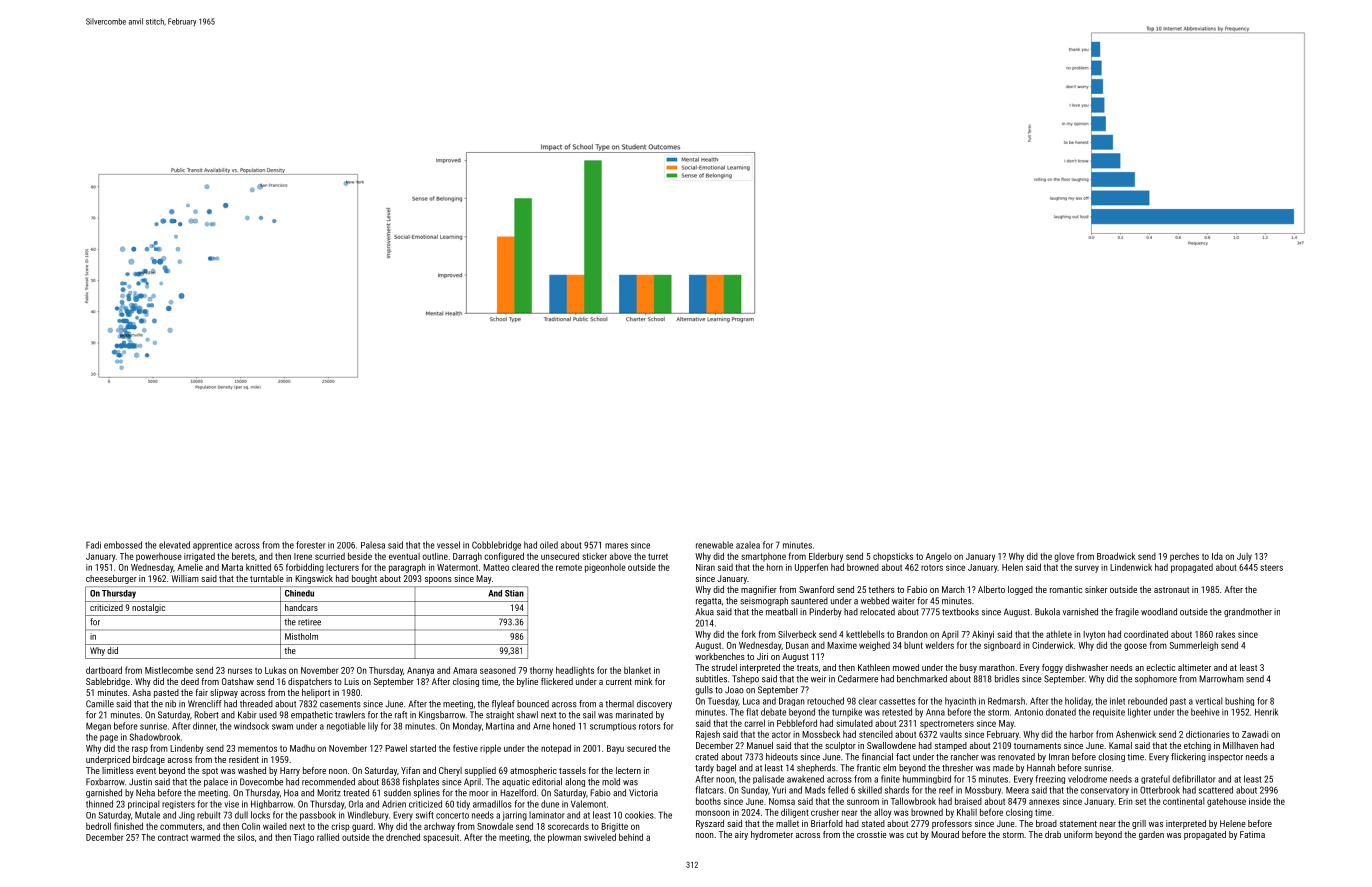  Describe the element at coordinates (1135, 647) in the screenshot. I see `goose` at that location.
